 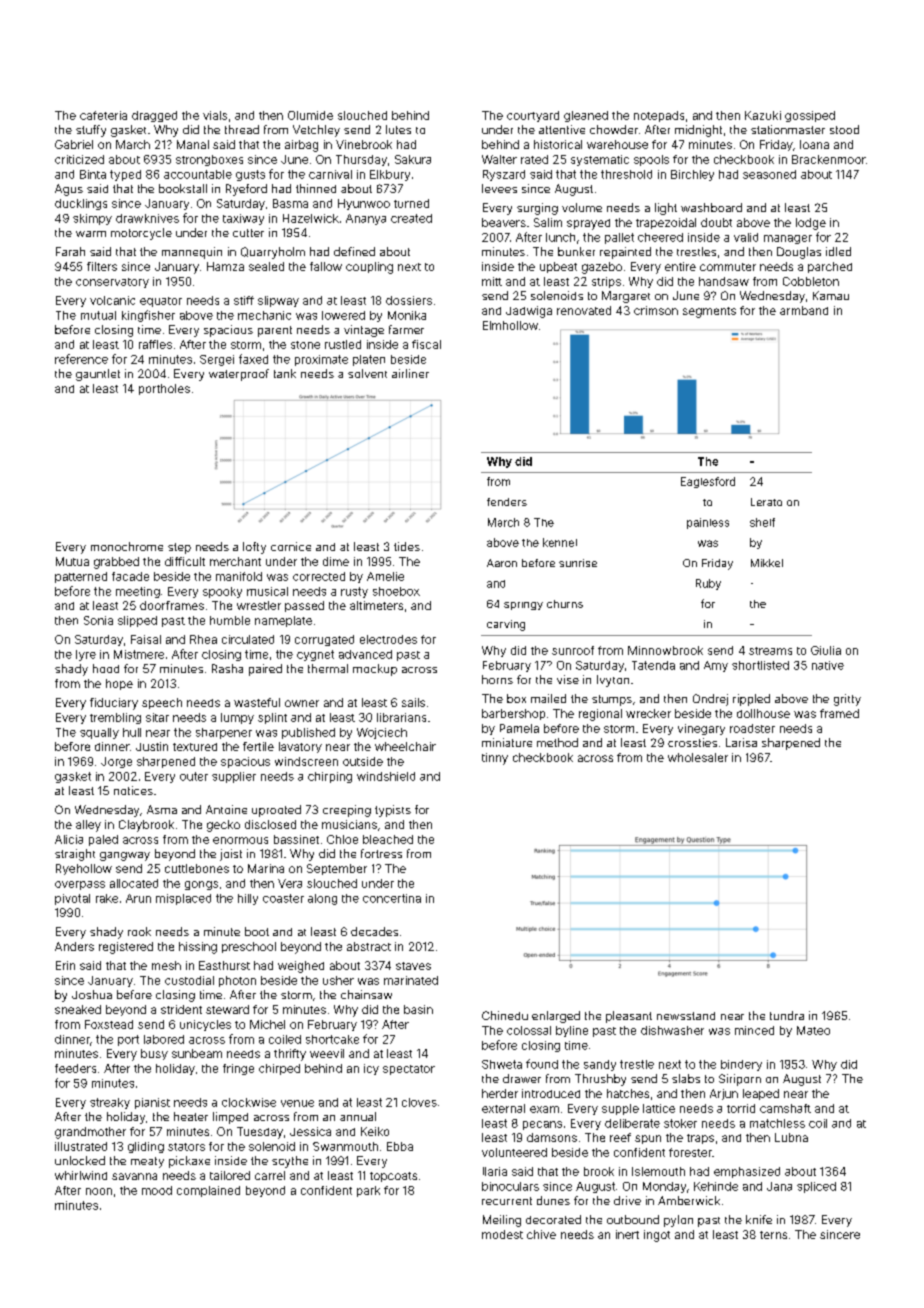 I want to click on Ruby, so click(x=708, y=584).
